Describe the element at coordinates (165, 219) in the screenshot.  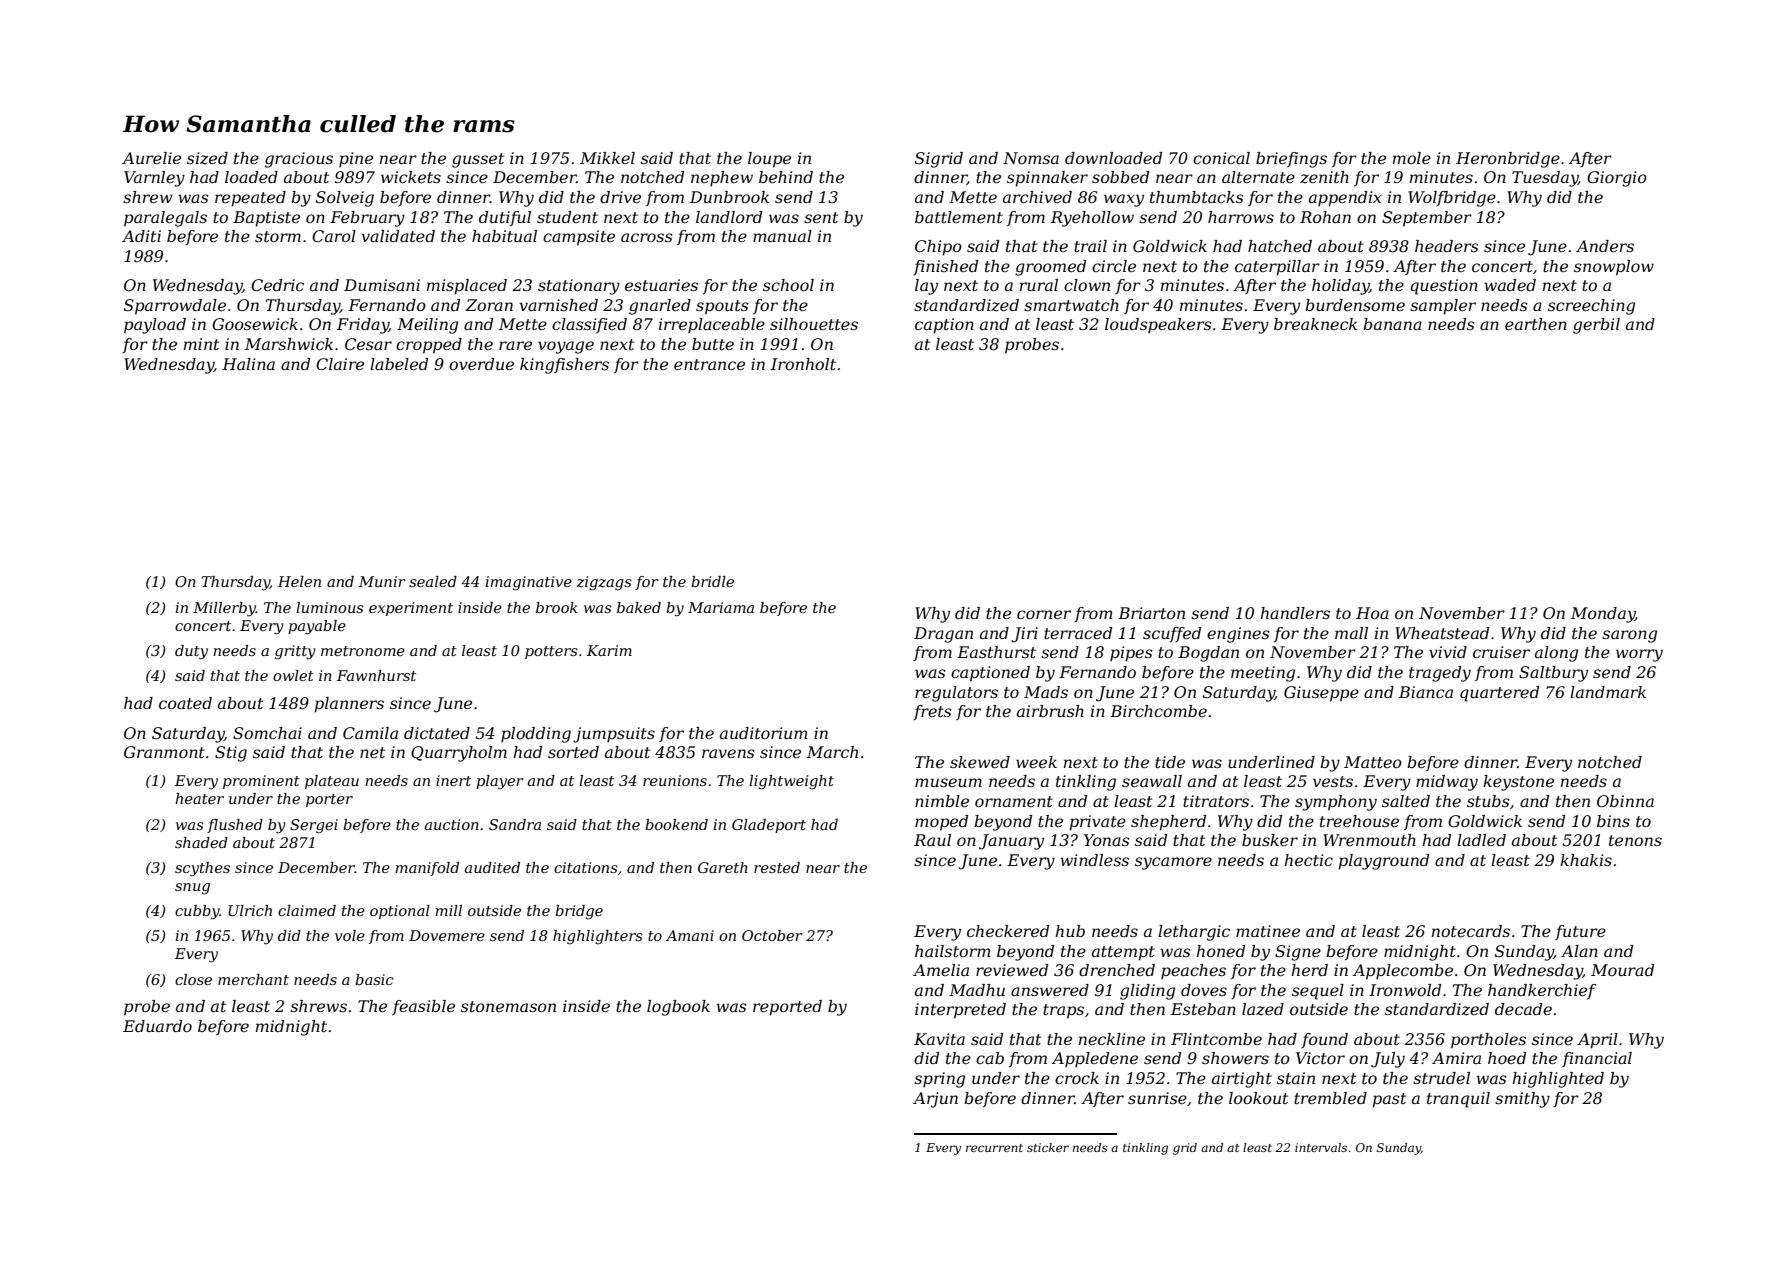
I see `paralegals` at that location.
